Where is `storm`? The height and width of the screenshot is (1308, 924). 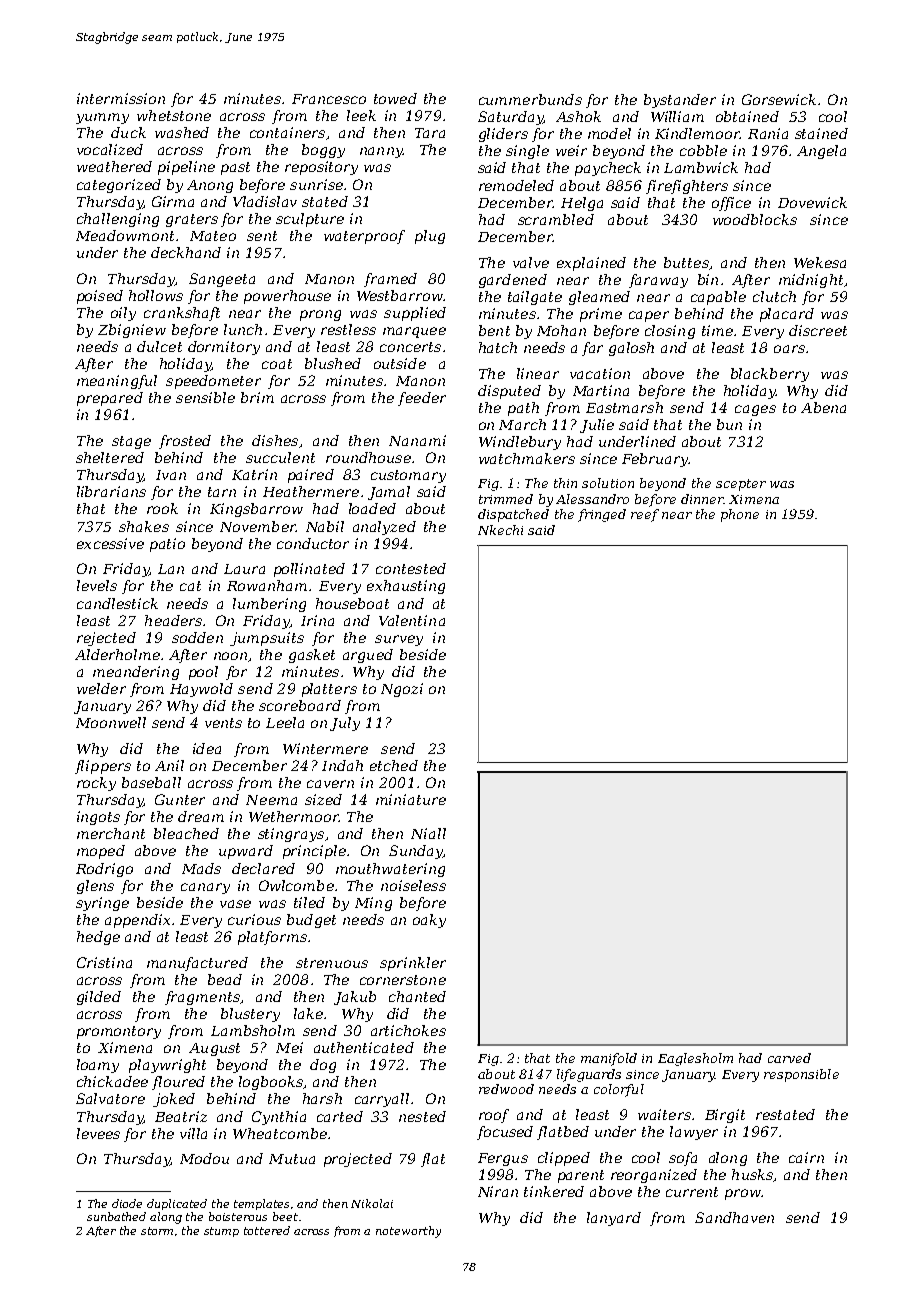
storm is located at coordinates (157, 1231).
